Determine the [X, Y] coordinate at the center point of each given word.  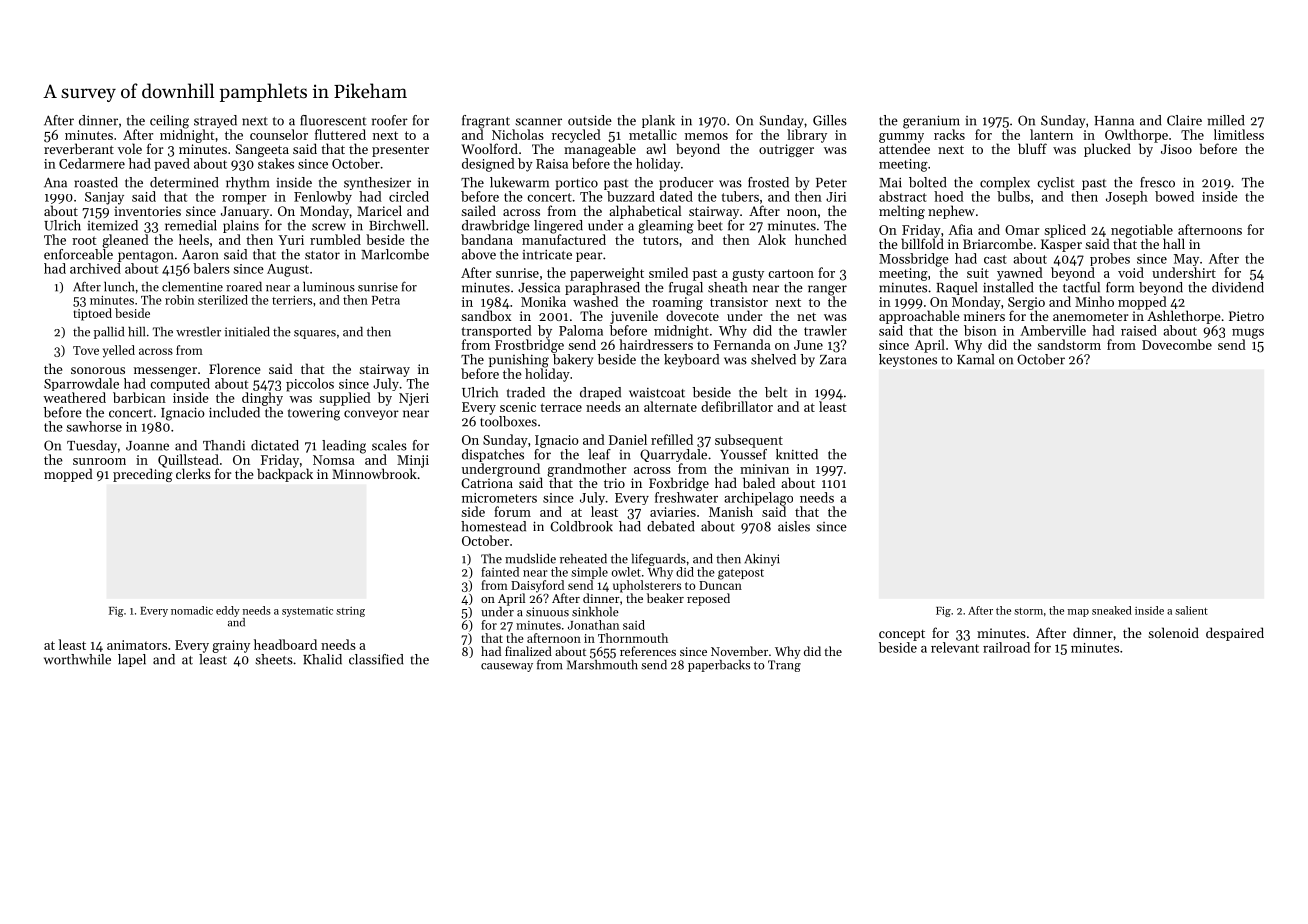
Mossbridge [914, 260]
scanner [538, 122]
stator [322, 255]
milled [1226, 120]
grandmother [586, 470]
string [350, 612]
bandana [487, 239]
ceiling [169, 122]
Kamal [975, 359]
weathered [74, 397]
